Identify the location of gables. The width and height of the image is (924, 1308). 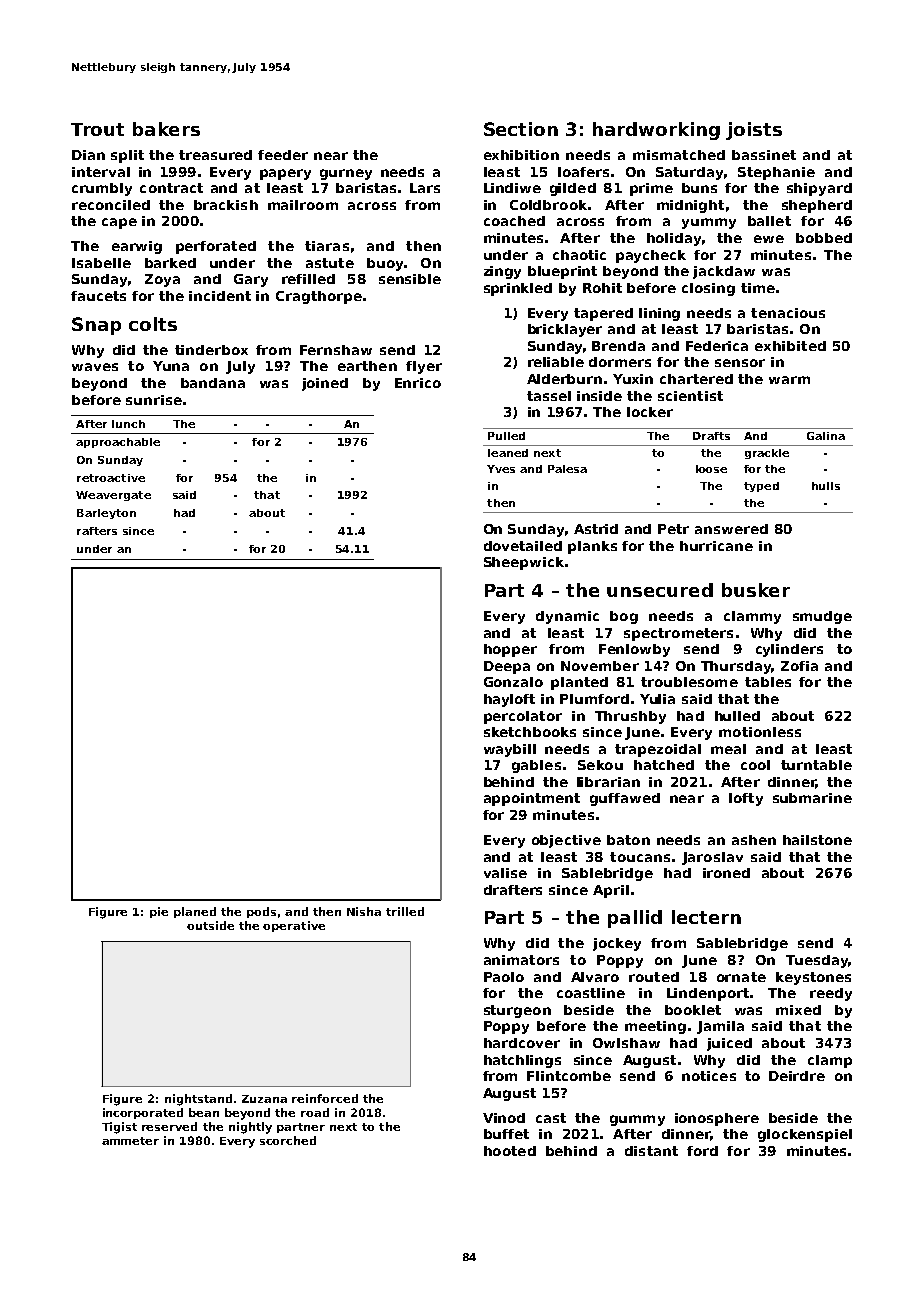
(536, 766).
